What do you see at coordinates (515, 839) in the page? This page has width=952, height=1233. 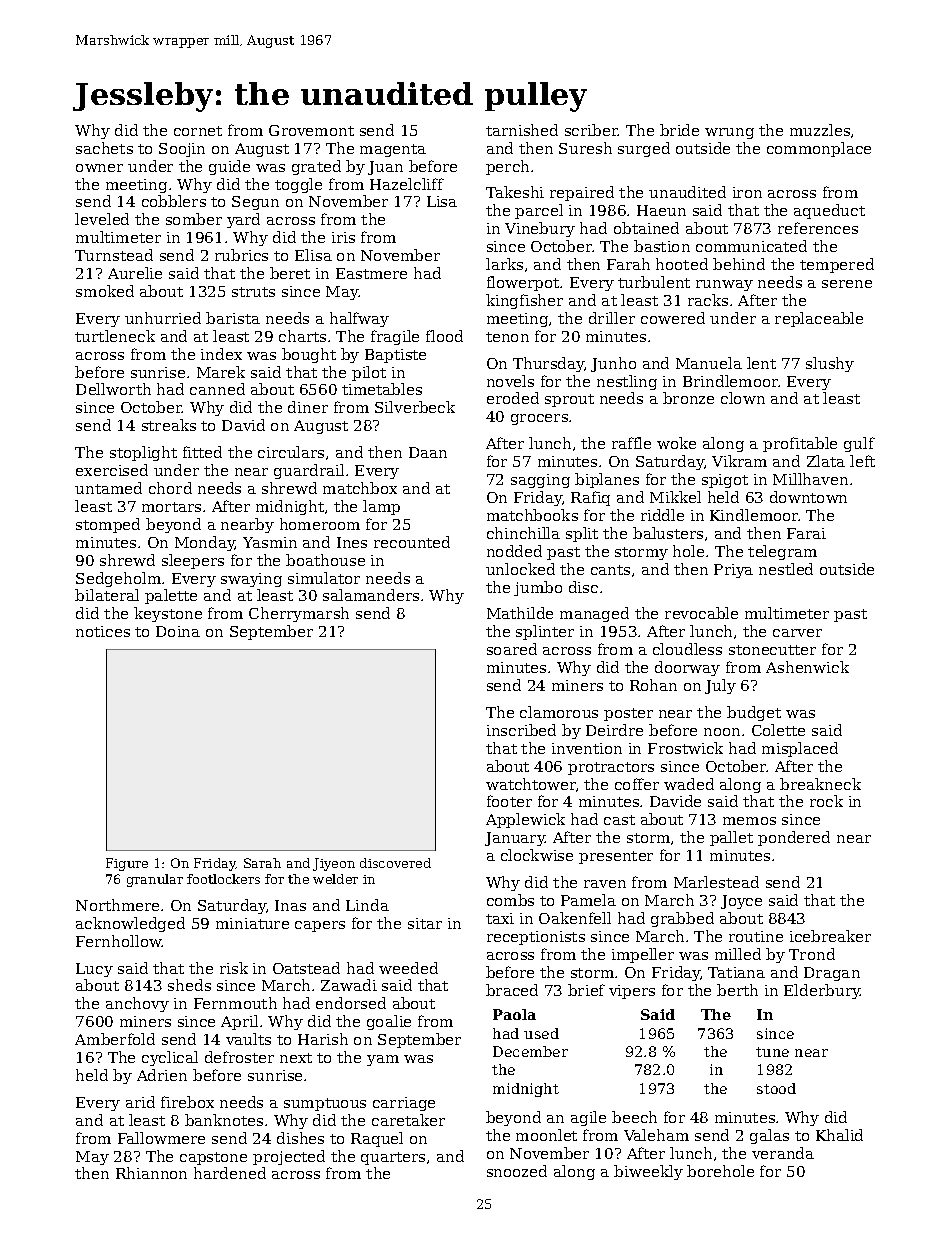 I see `January` at bounding box center [515, 839].
